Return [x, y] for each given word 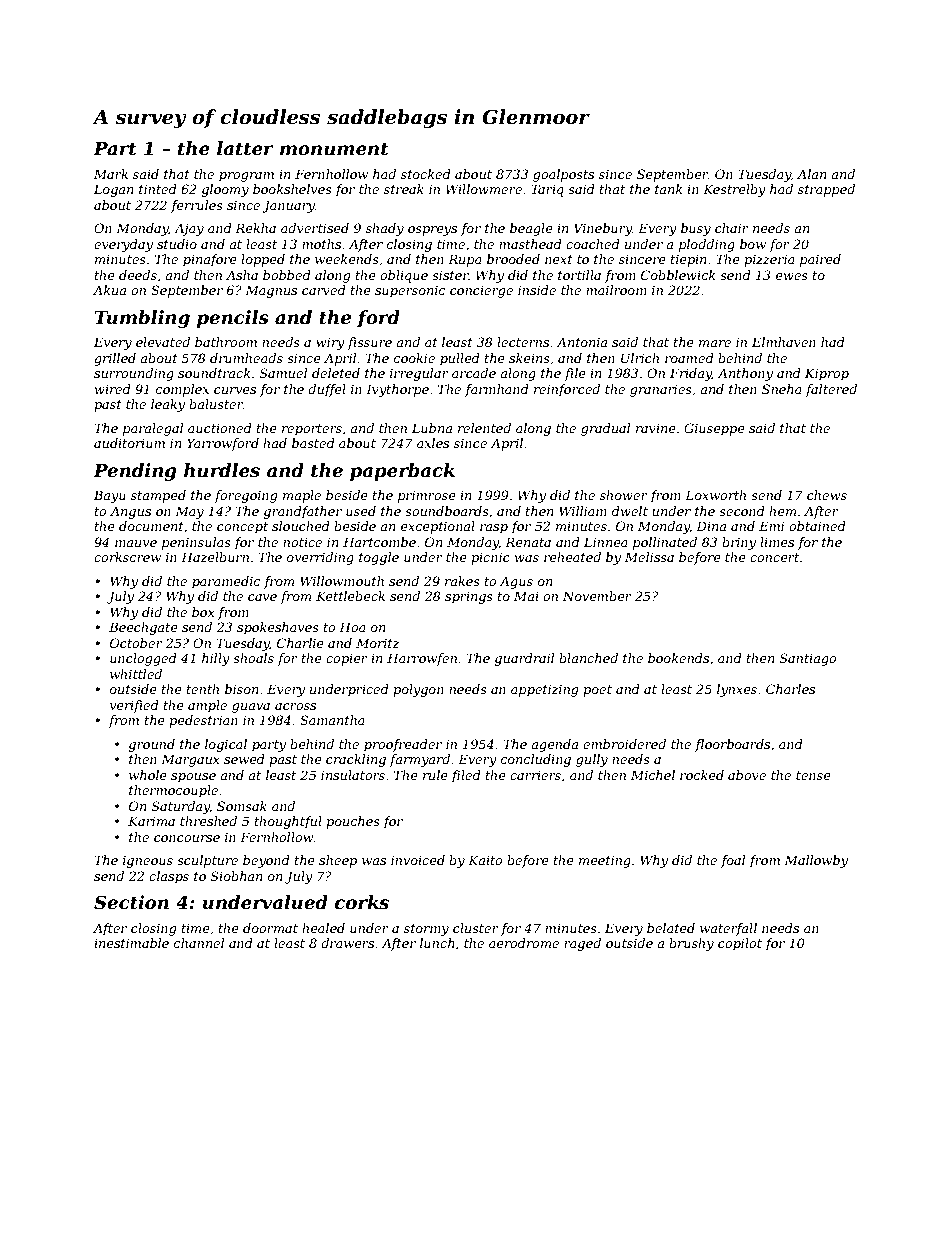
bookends [678, 658]
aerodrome [524, 943]
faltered [831, 390]
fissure [369, 343]
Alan [812, 174]
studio [177, 244]
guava [251, 708]
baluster [216, 404]
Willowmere [484, 189]
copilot [740, 944]
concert [774, 557]
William [583, 511]
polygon [418, 690]
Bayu [110, 496]
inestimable [131, 943]
